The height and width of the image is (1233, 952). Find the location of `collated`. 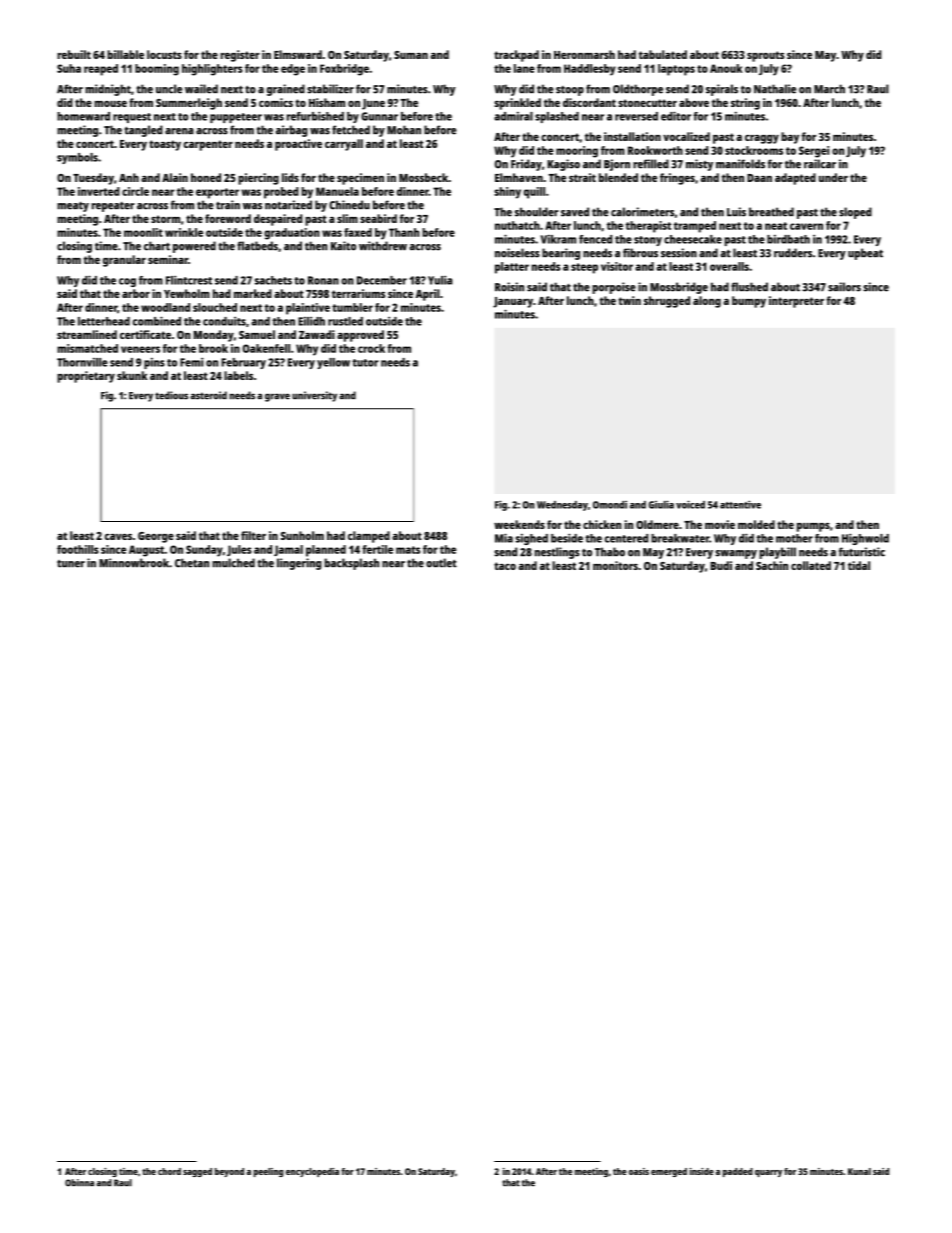

collated is located at coordinates (811, 565).
